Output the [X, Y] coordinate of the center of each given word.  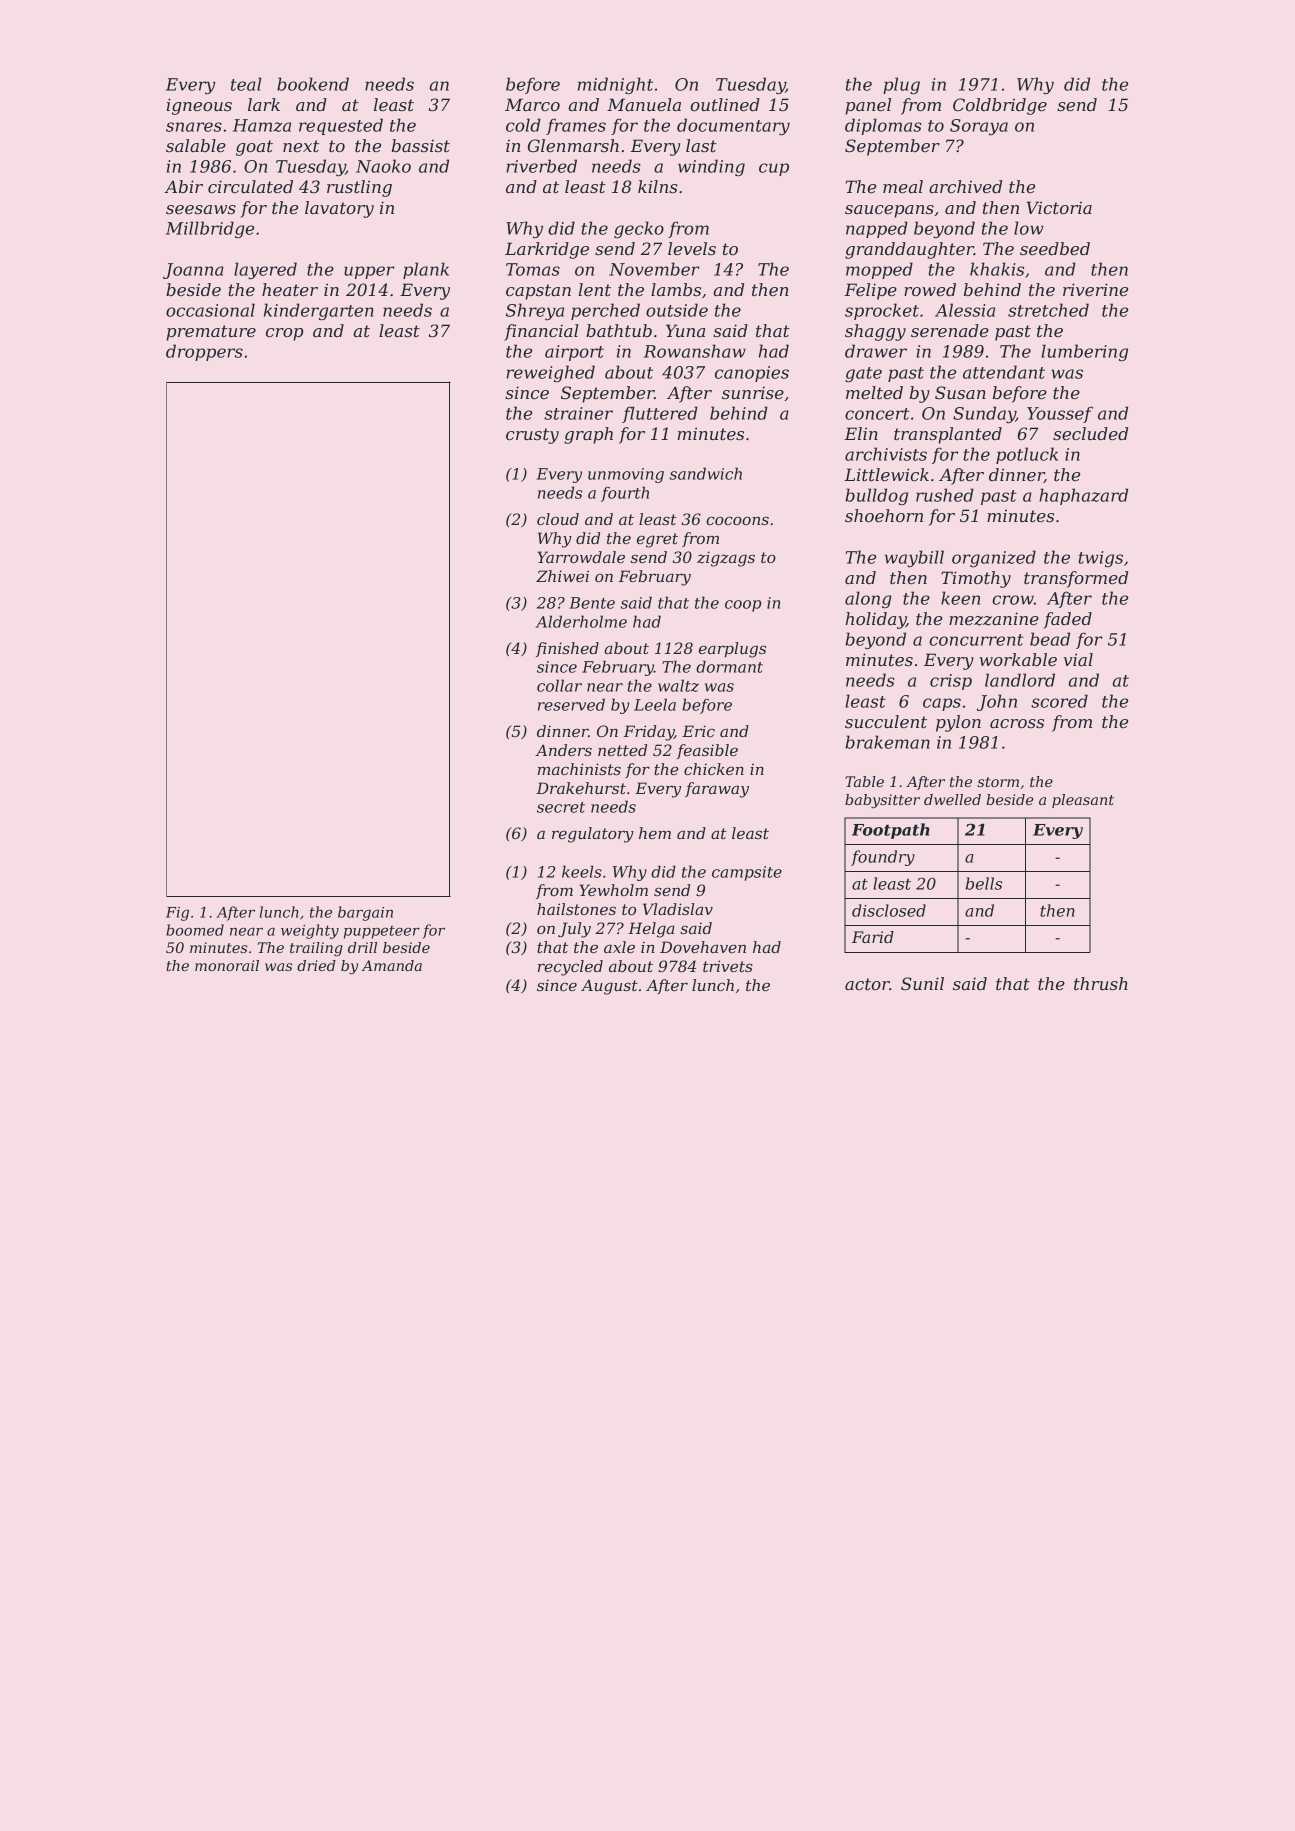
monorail [227, 965]
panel [868, 106]
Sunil [922, 983]
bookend [313, 84]
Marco [532, 104]
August [609, 987]
